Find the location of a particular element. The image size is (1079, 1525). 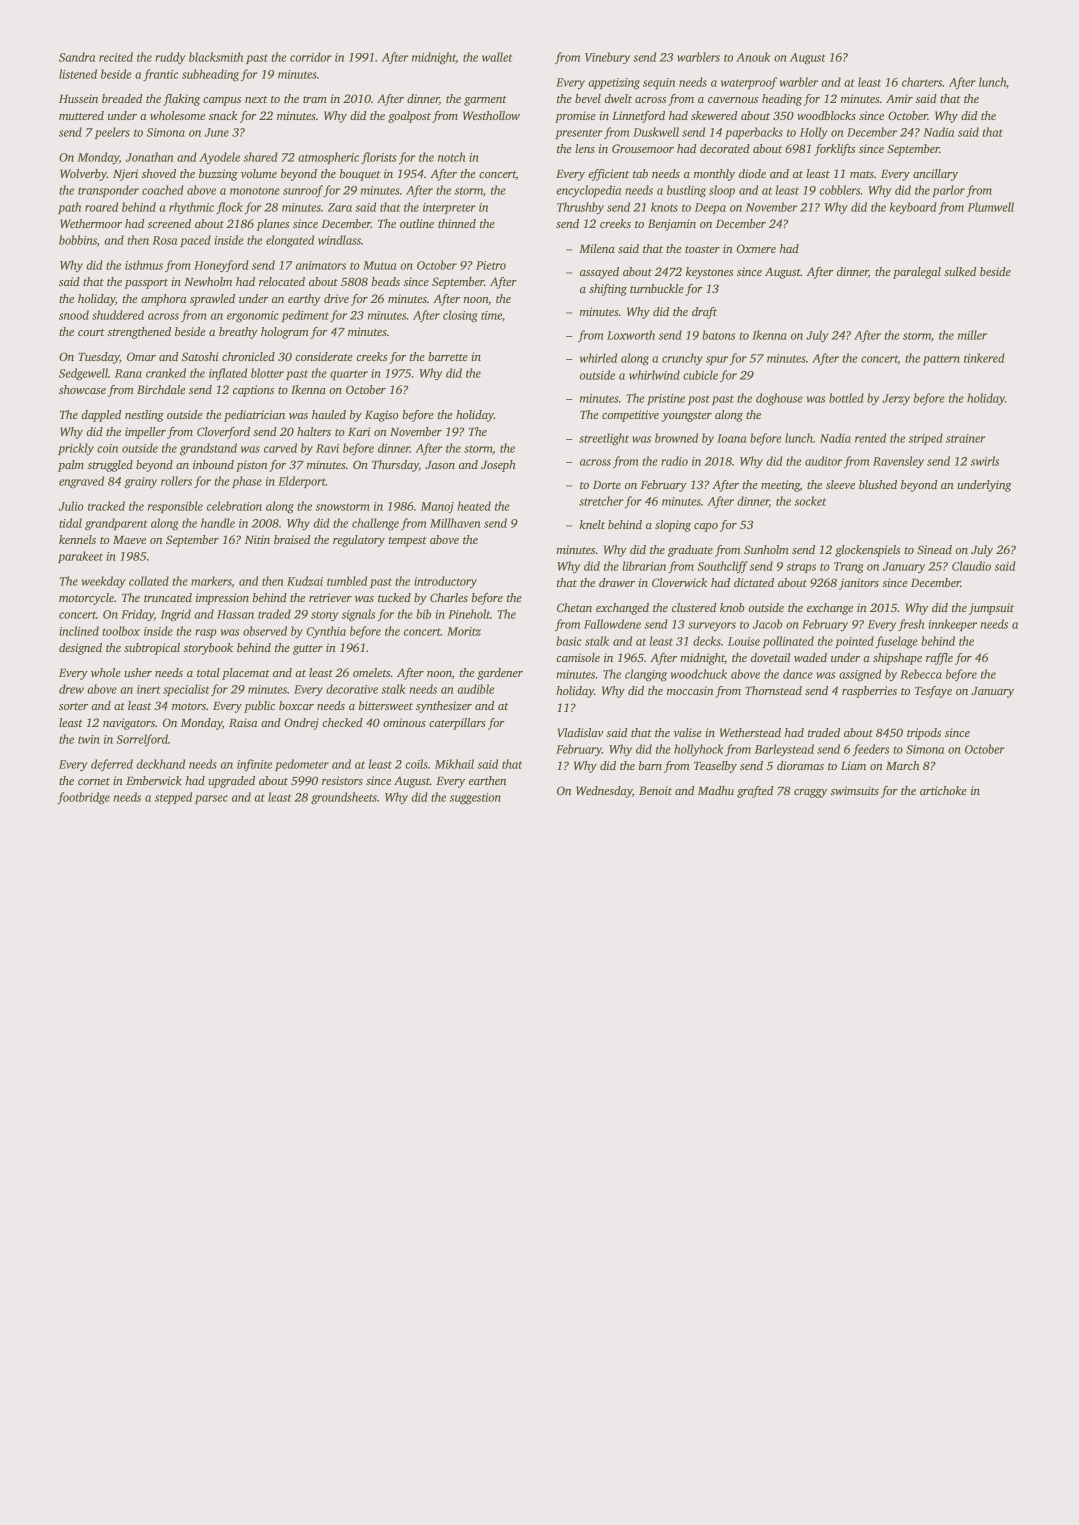

corridor is located at coordinates (311, 57).
